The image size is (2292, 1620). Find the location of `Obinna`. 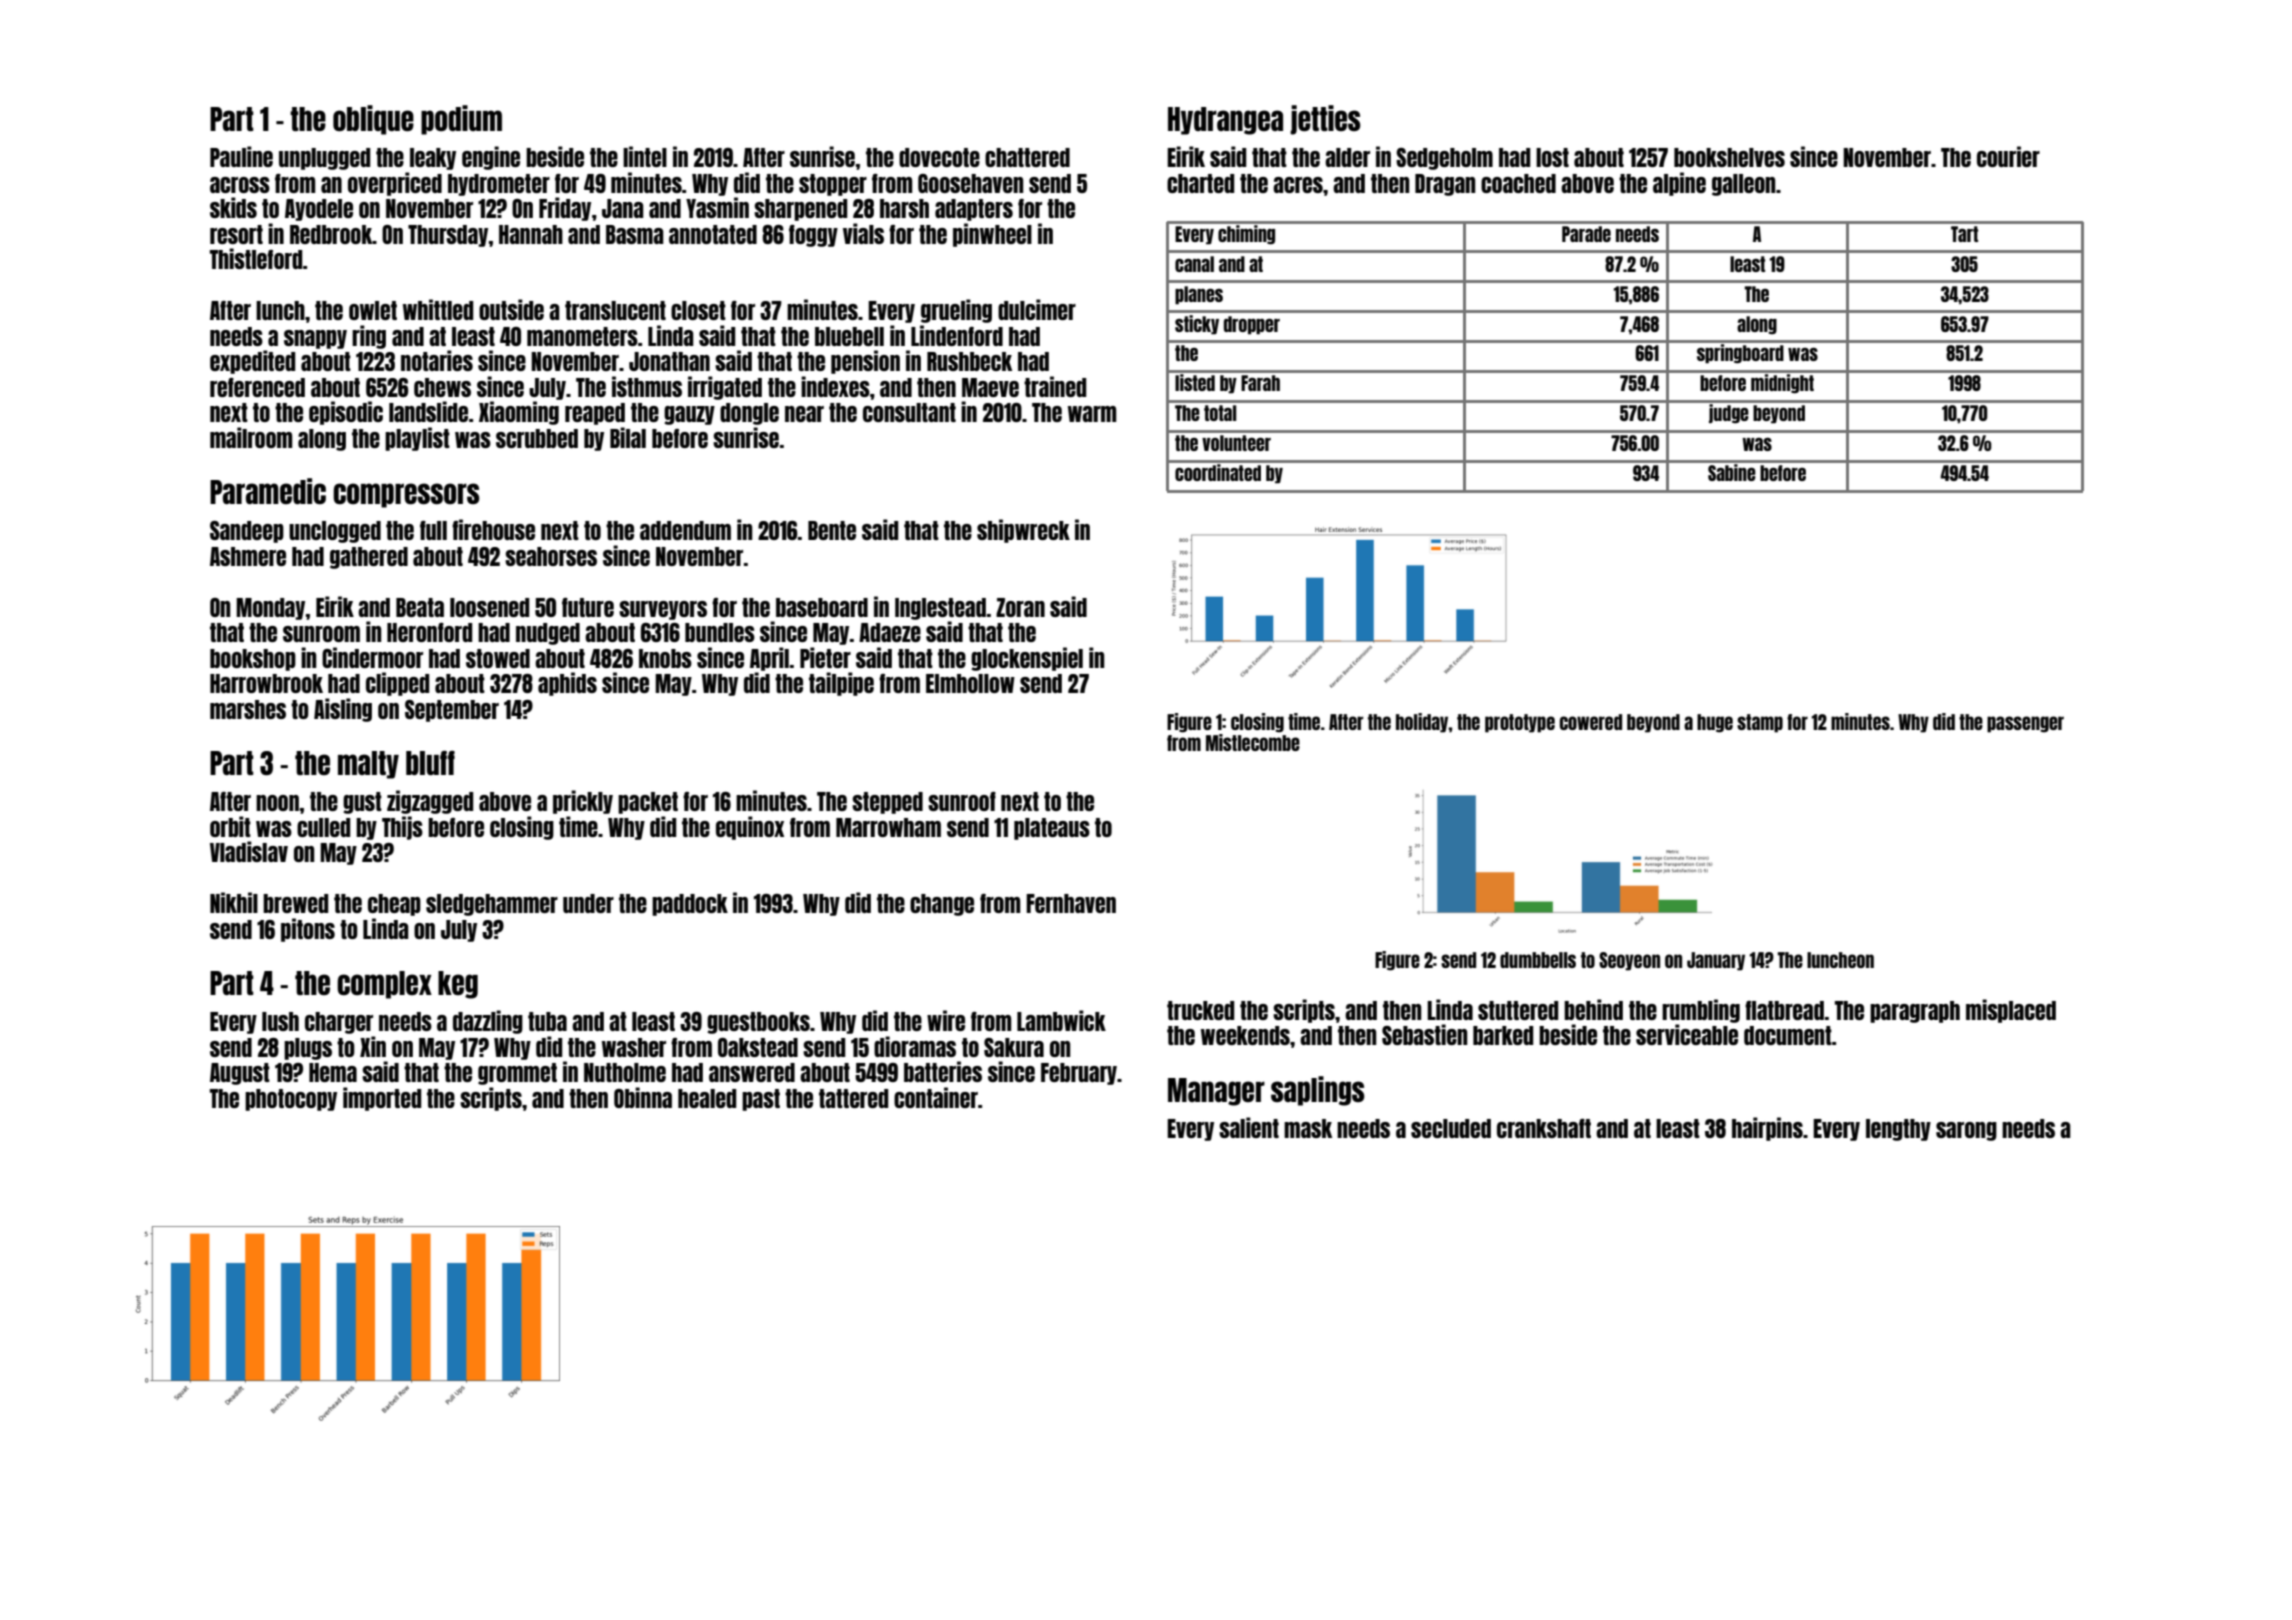

Obinna is located at coordinates (643, 1097).
